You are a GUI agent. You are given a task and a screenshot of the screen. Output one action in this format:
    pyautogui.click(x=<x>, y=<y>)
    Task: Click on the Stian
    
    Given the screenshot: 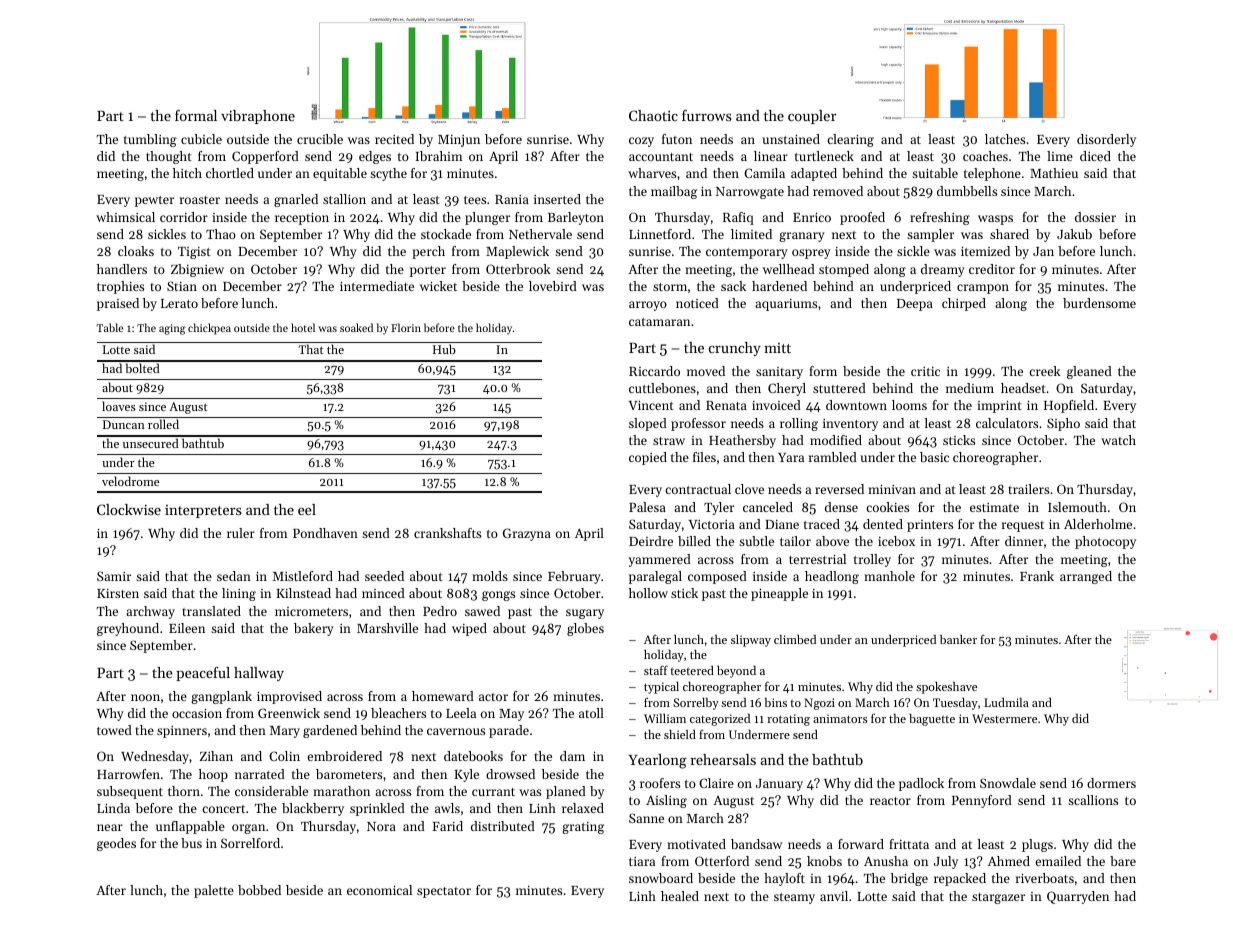 What is the action you would take?
    pyautogui.click(x=182, y=286)
